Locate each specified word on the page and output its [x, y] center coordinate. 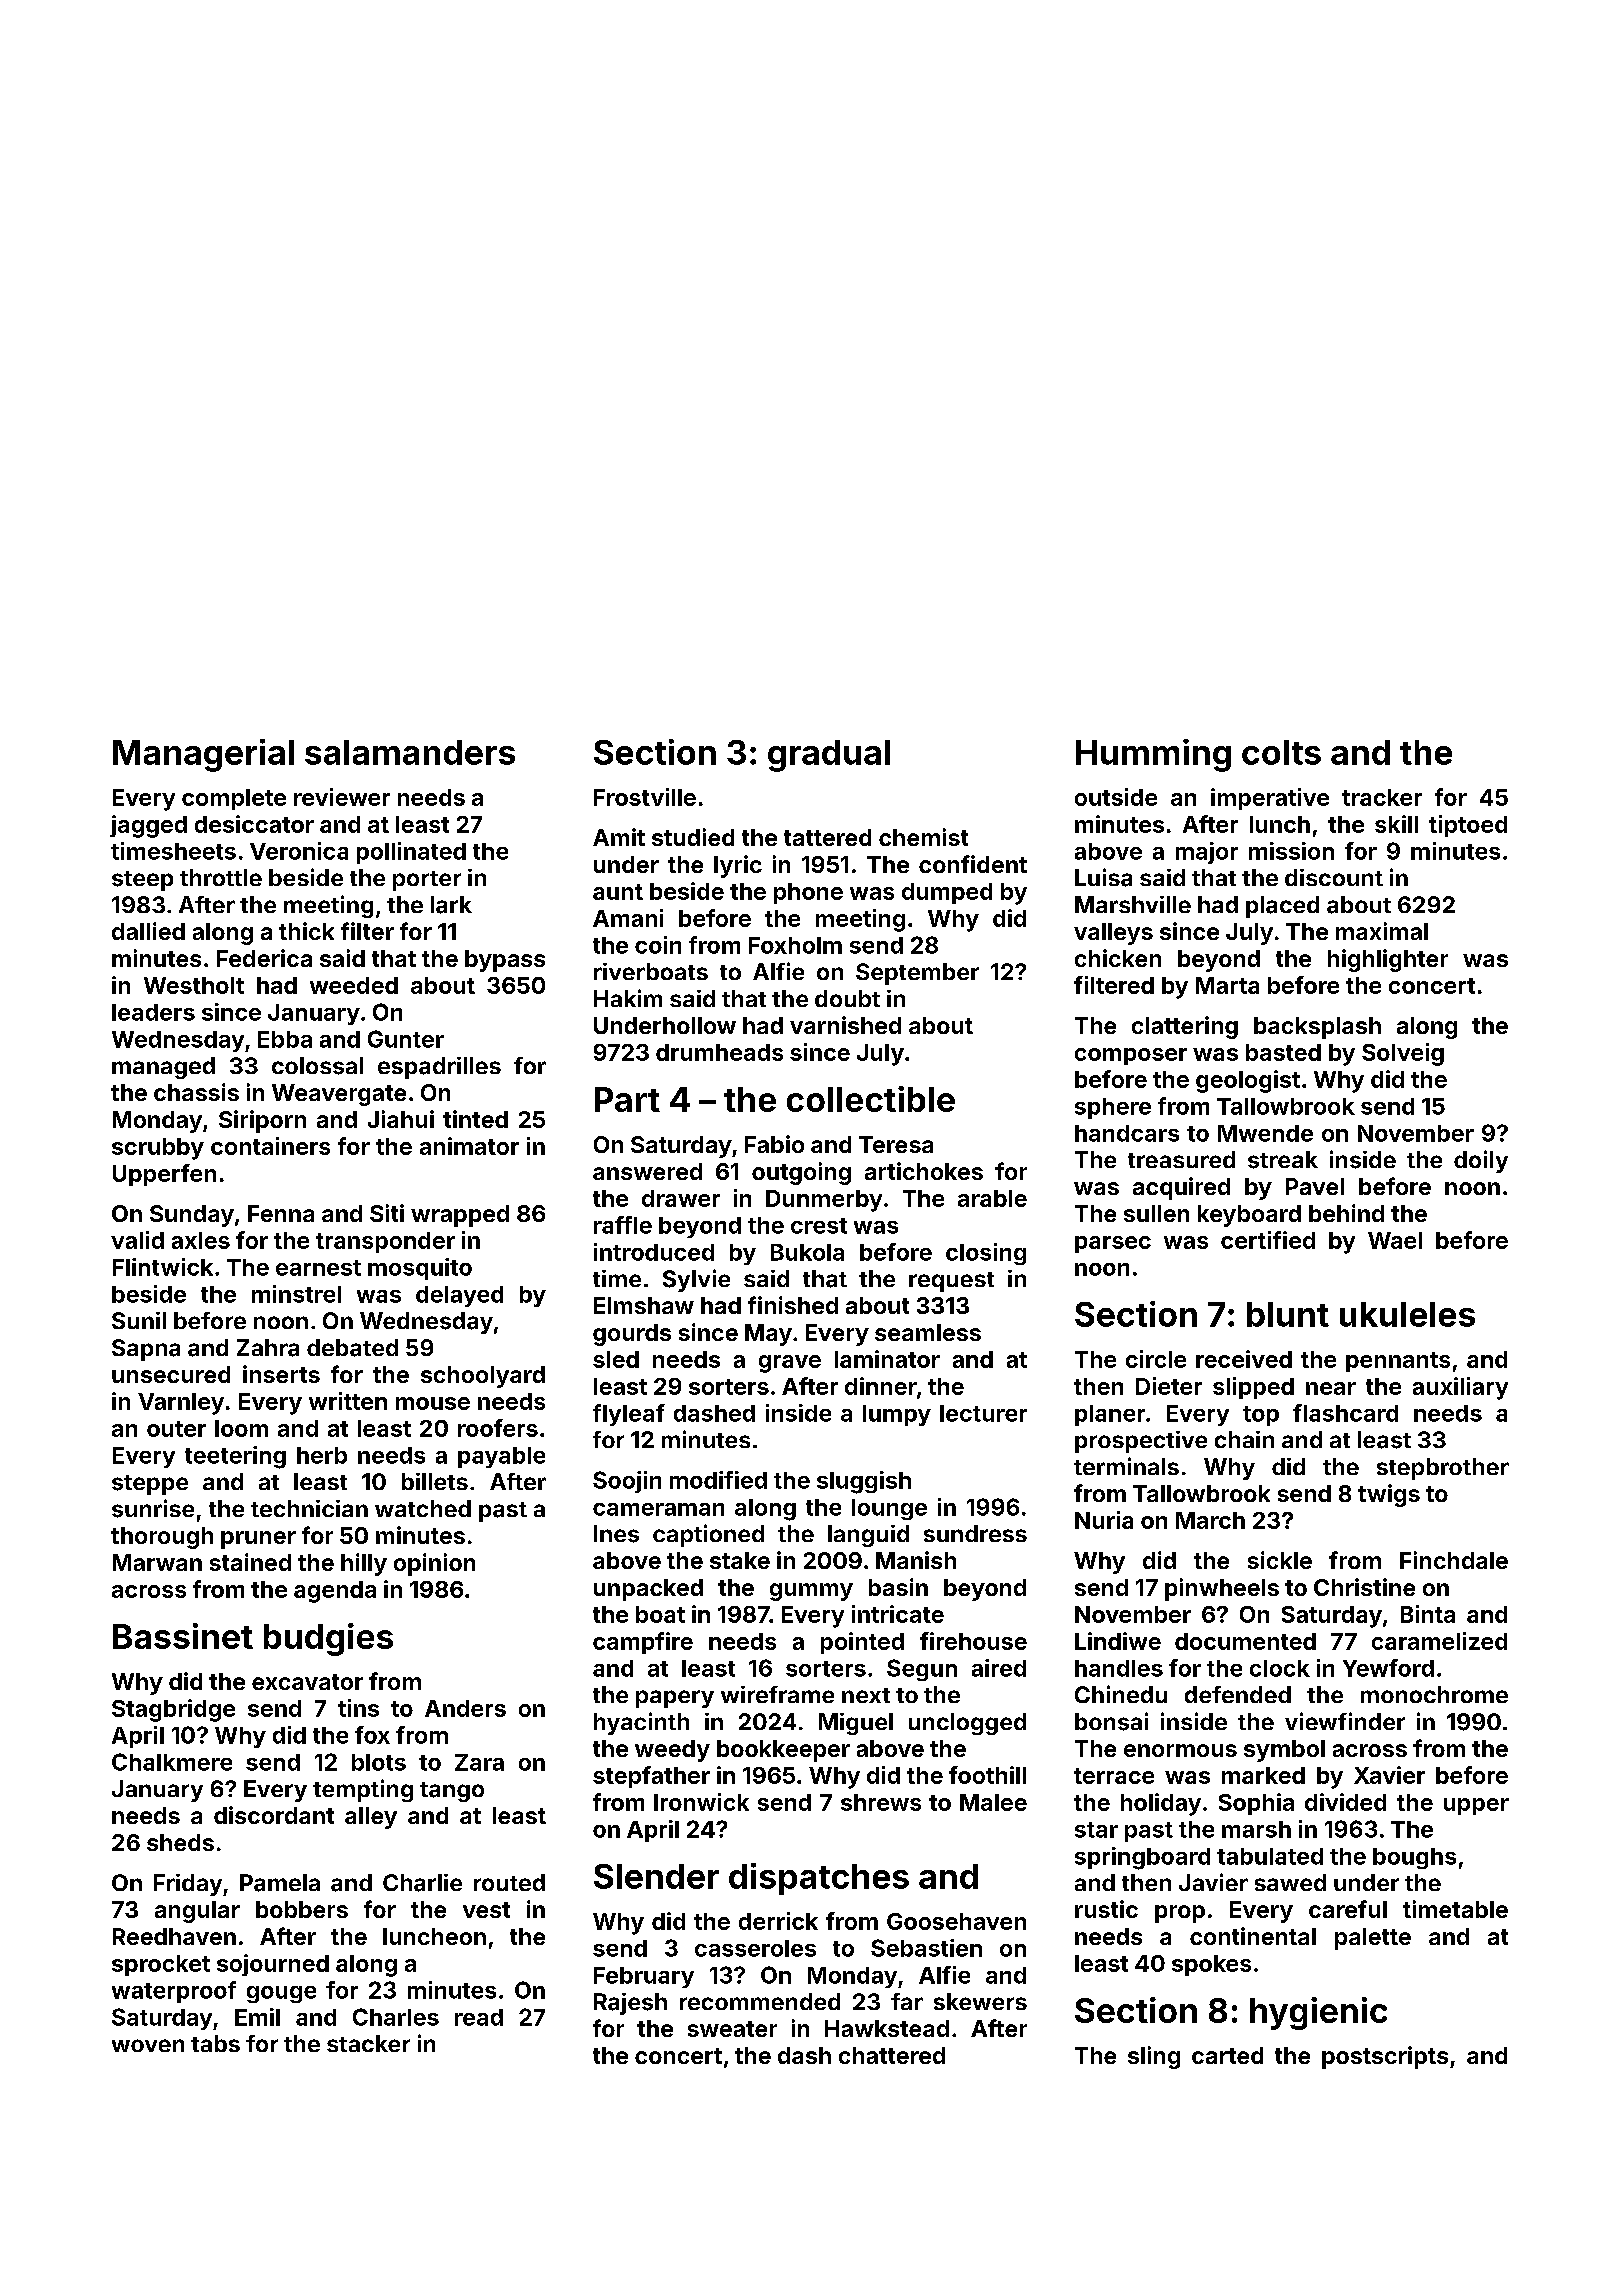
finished [793, 1305]
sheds [180, 1842]
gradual [829, 756]
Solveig [1403, 1054]
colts [1281, 752]
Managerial [203, 755]
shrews [881, 1802]
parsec [1113, 1244]
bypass [505, 961]
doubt [847, 998]
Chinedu [1121, 1694]
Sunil [139, 1320]
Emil [257, 2017]
